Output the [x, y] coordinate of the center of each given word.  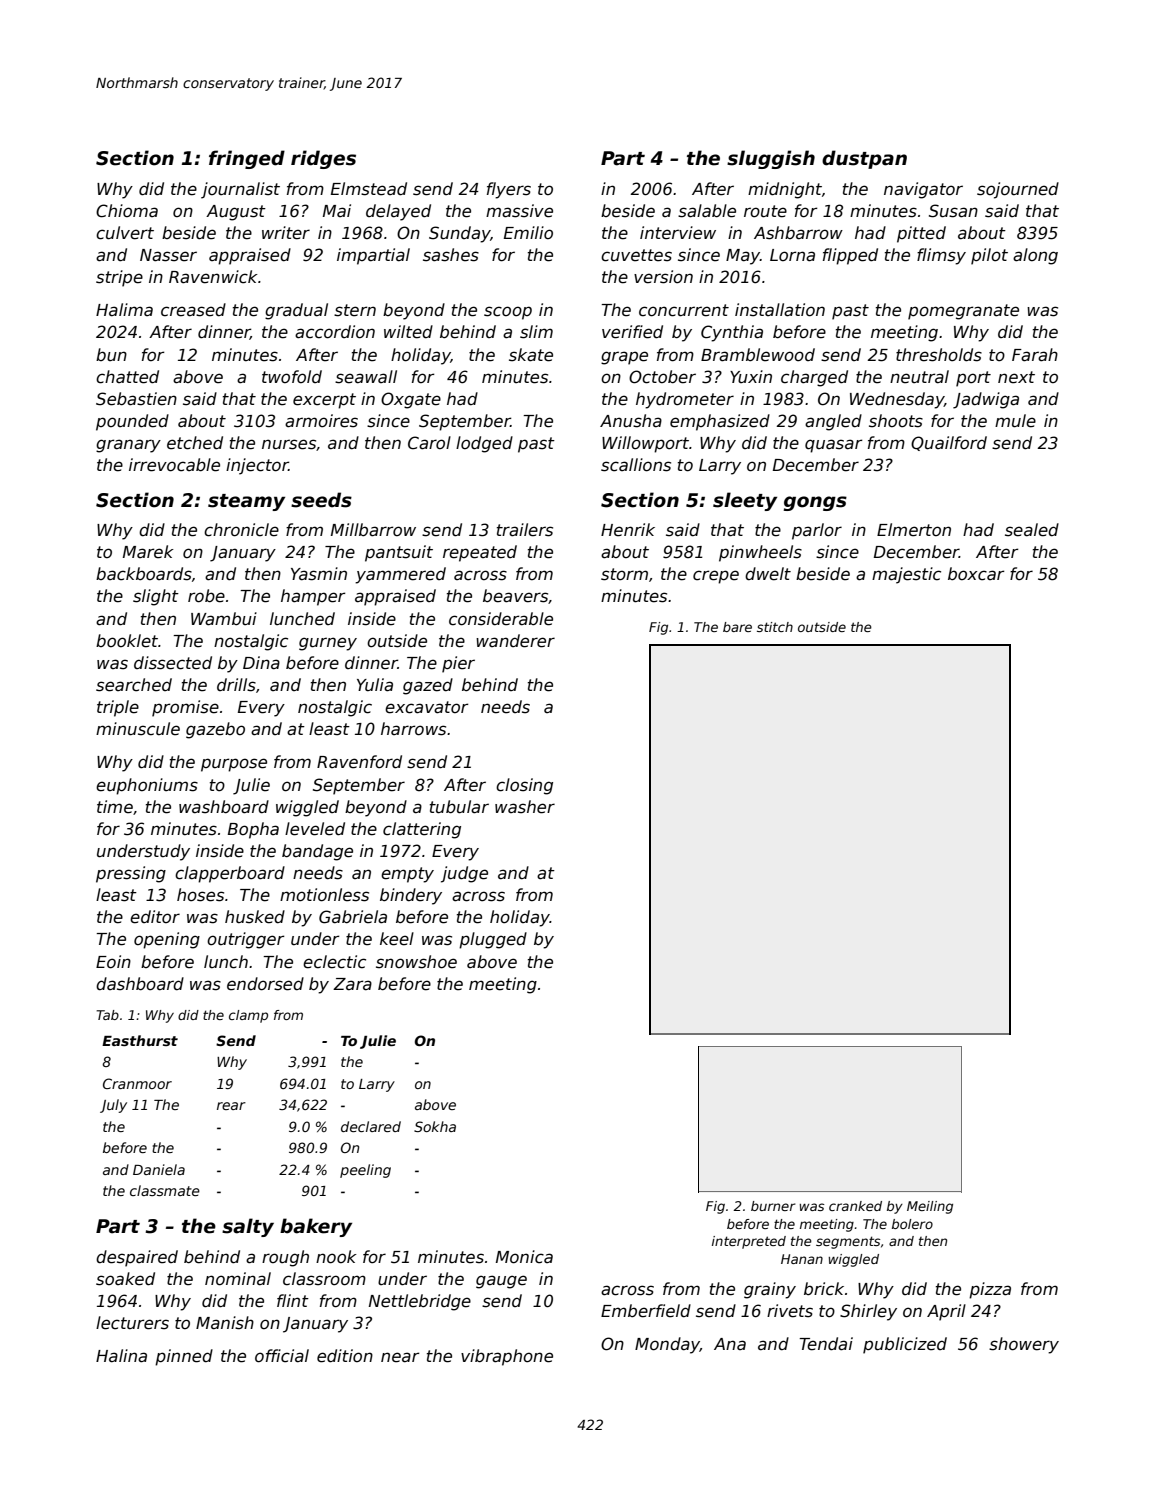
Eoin [113, 962]
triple [118, 708]
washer [525, 807]
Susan [953, 211]
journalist [240, 190]
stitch [775, 627]
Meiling [930, 1207]
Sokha [435, 1126]
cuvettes [636, 255]
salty [248, 1227]
